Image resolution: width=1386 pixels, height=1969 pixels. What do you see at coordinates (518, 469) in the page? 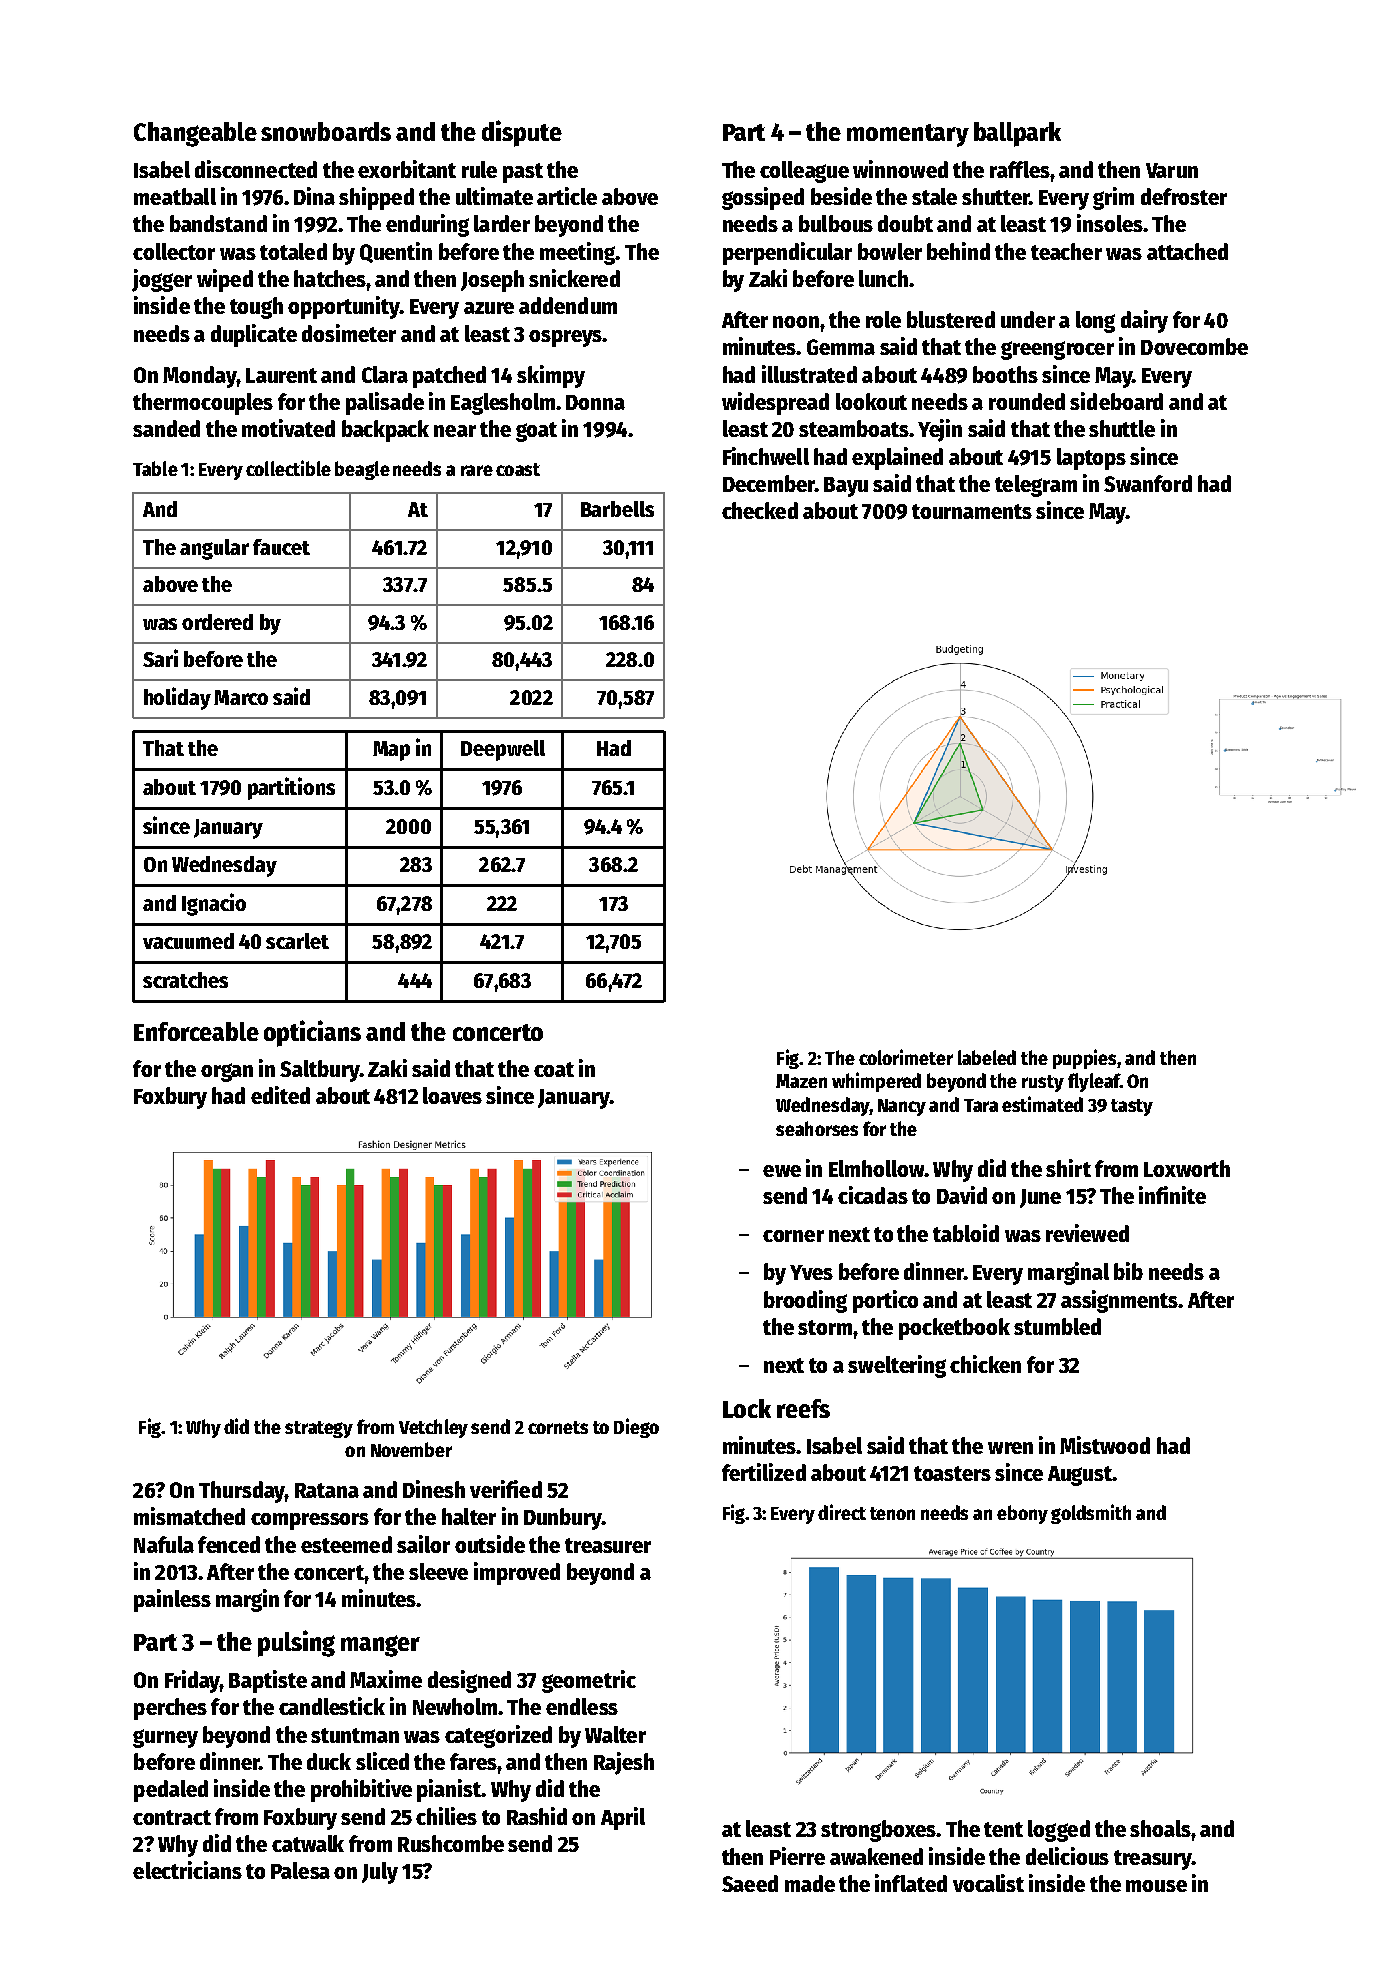
I see `coast` at bounding box center [518, 469].
